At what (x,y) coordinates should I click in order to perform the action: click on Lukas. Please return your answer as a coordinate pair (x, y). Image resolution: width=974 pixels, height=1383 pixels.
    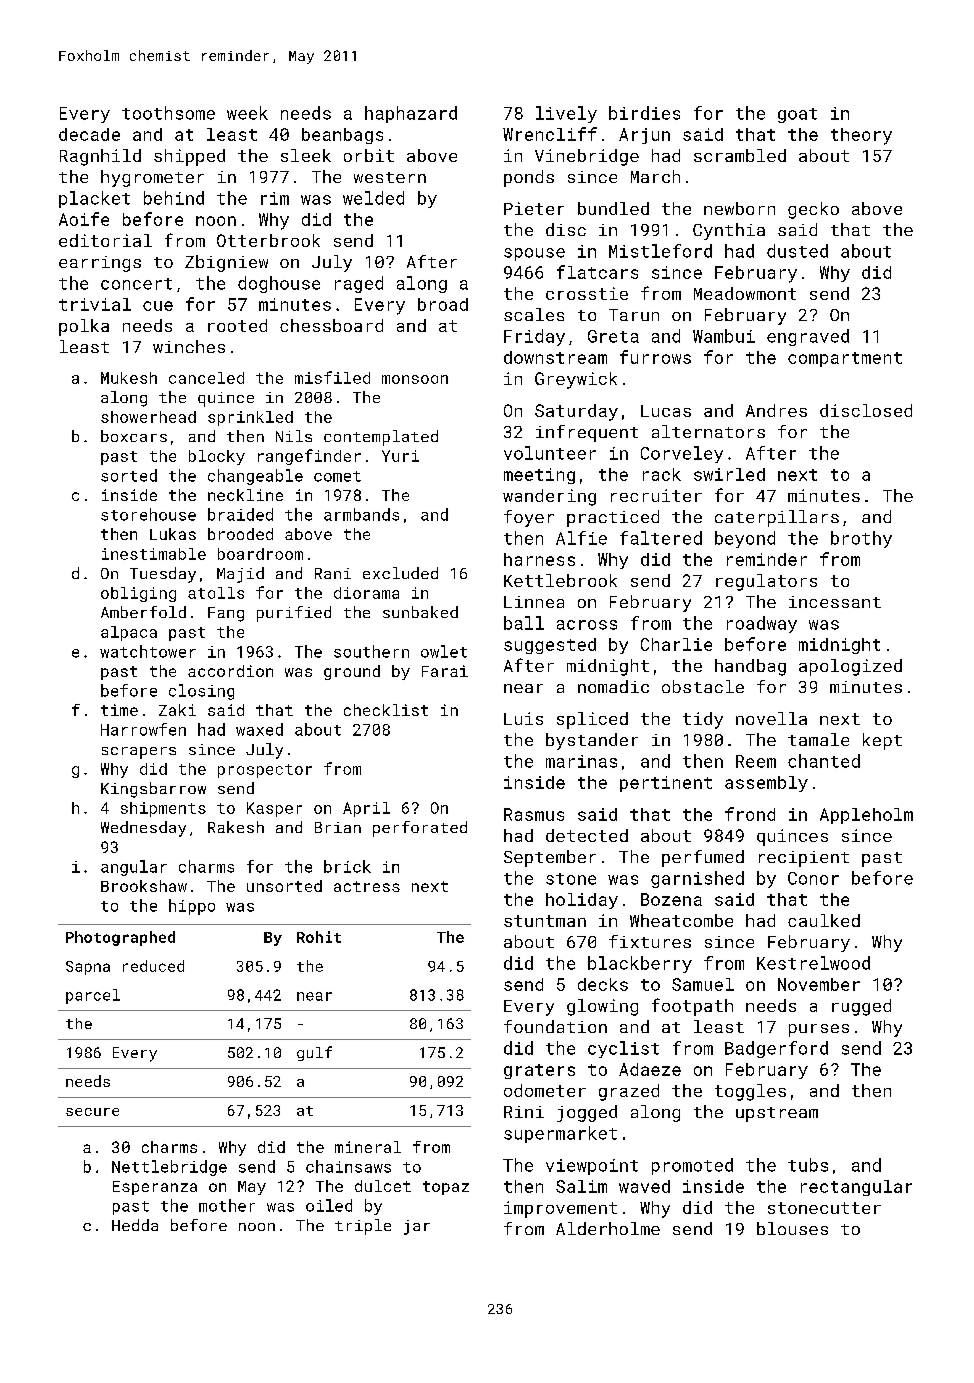
    Looking at the image, I should click on (173, 534).
